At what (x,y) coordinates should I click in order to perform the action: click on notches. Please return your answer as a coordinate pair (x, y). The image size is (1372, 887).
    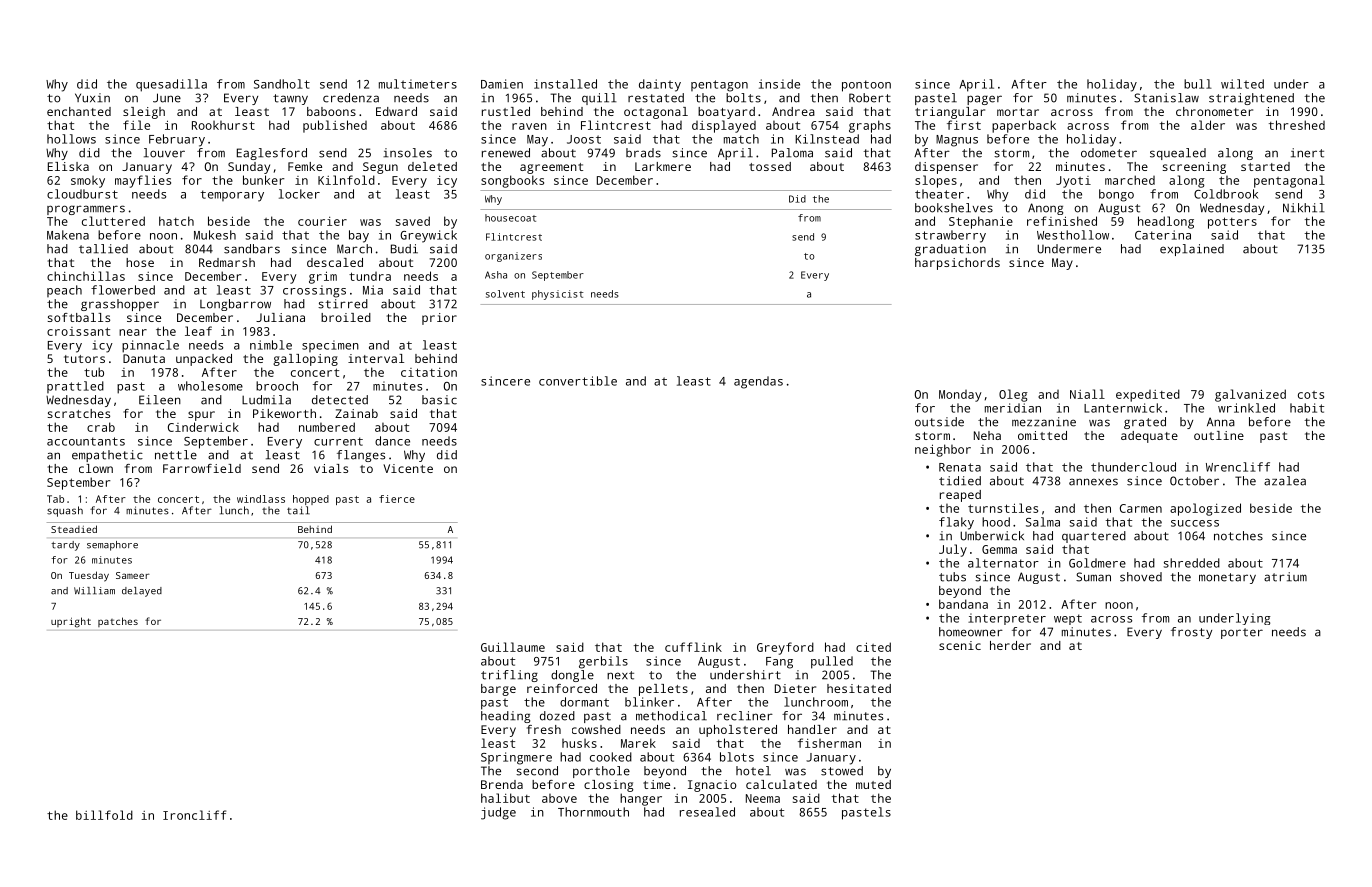
    Looking at the image, I should click on (1238, 536).
